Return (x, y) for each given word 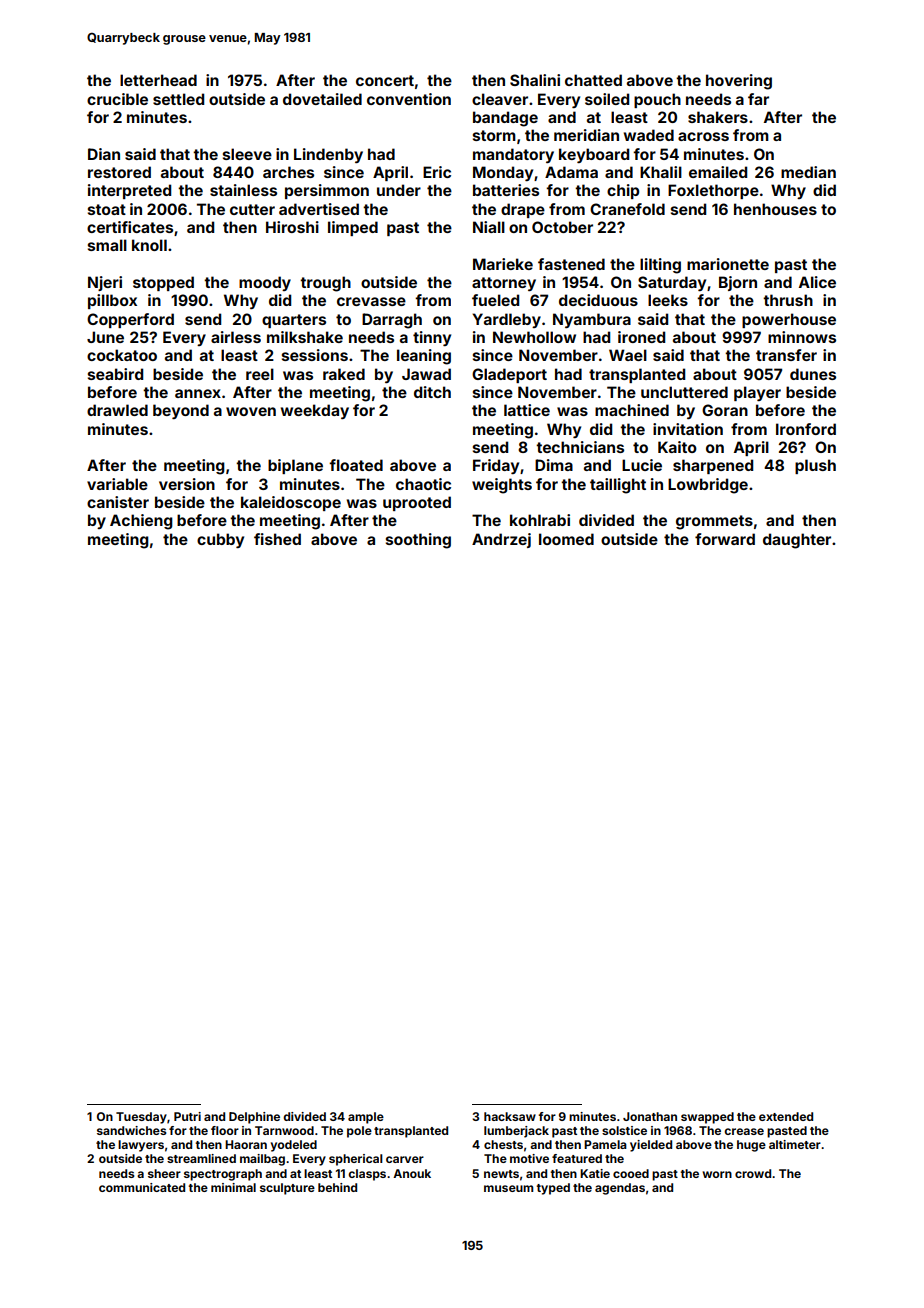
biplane (295, 466)
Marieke (503, 264)
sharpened (713, 466)
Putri (187, 1116)
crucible (117, 99)
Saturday (672, 283)
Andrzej (501, 540)
